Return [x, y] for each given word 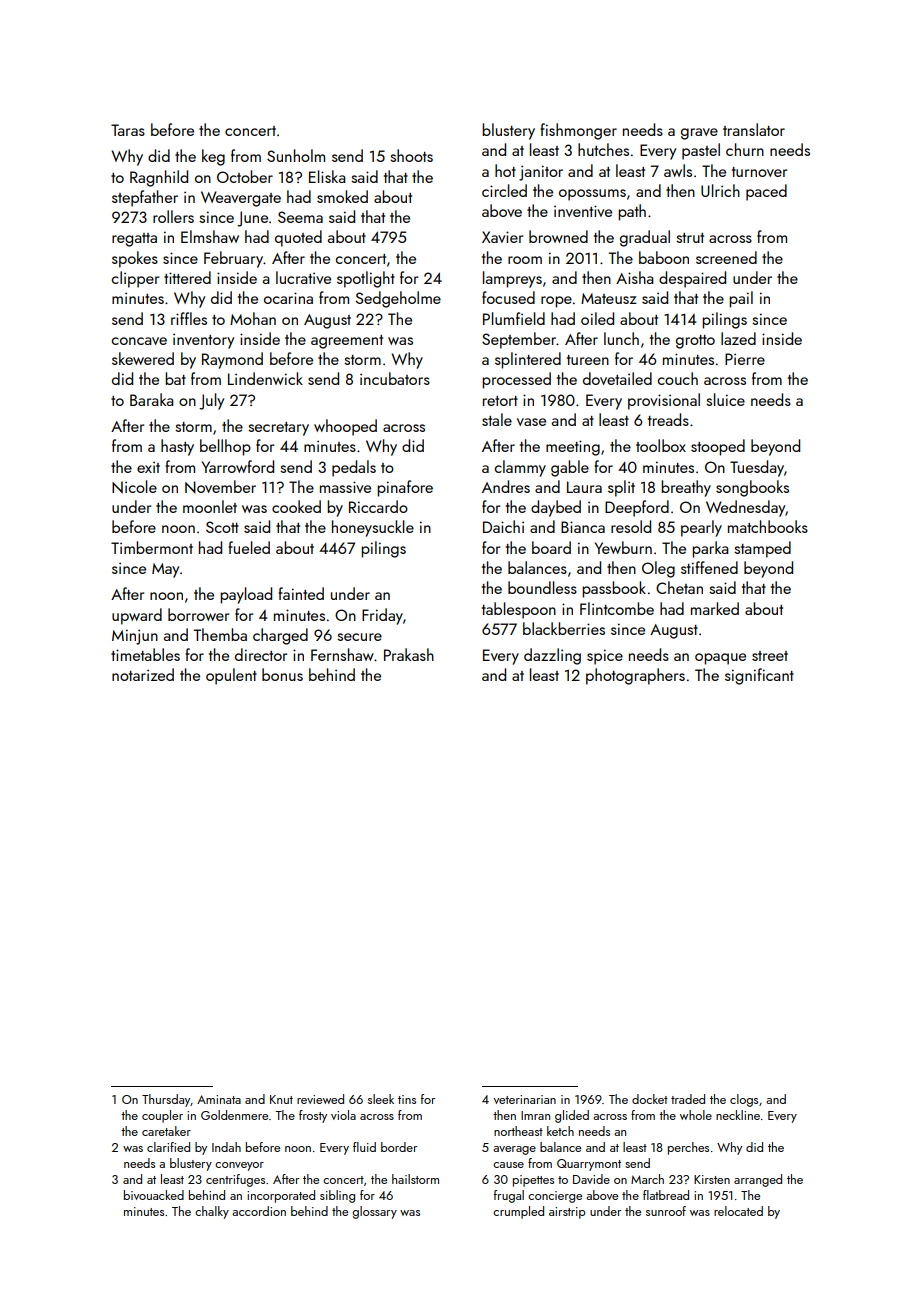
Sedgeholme [398, 299]
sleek [381, 1099]
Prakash [409, 654]
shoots [411, 155]
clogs [744, 1100]
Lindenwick [265, 378]
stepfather [145, 198]
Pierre [745, 359]
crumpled [518, 1212]
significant [759, 676]
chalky [212, 1212]
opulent [231, 676]
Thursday [166, 1100]
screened [726, 257]
